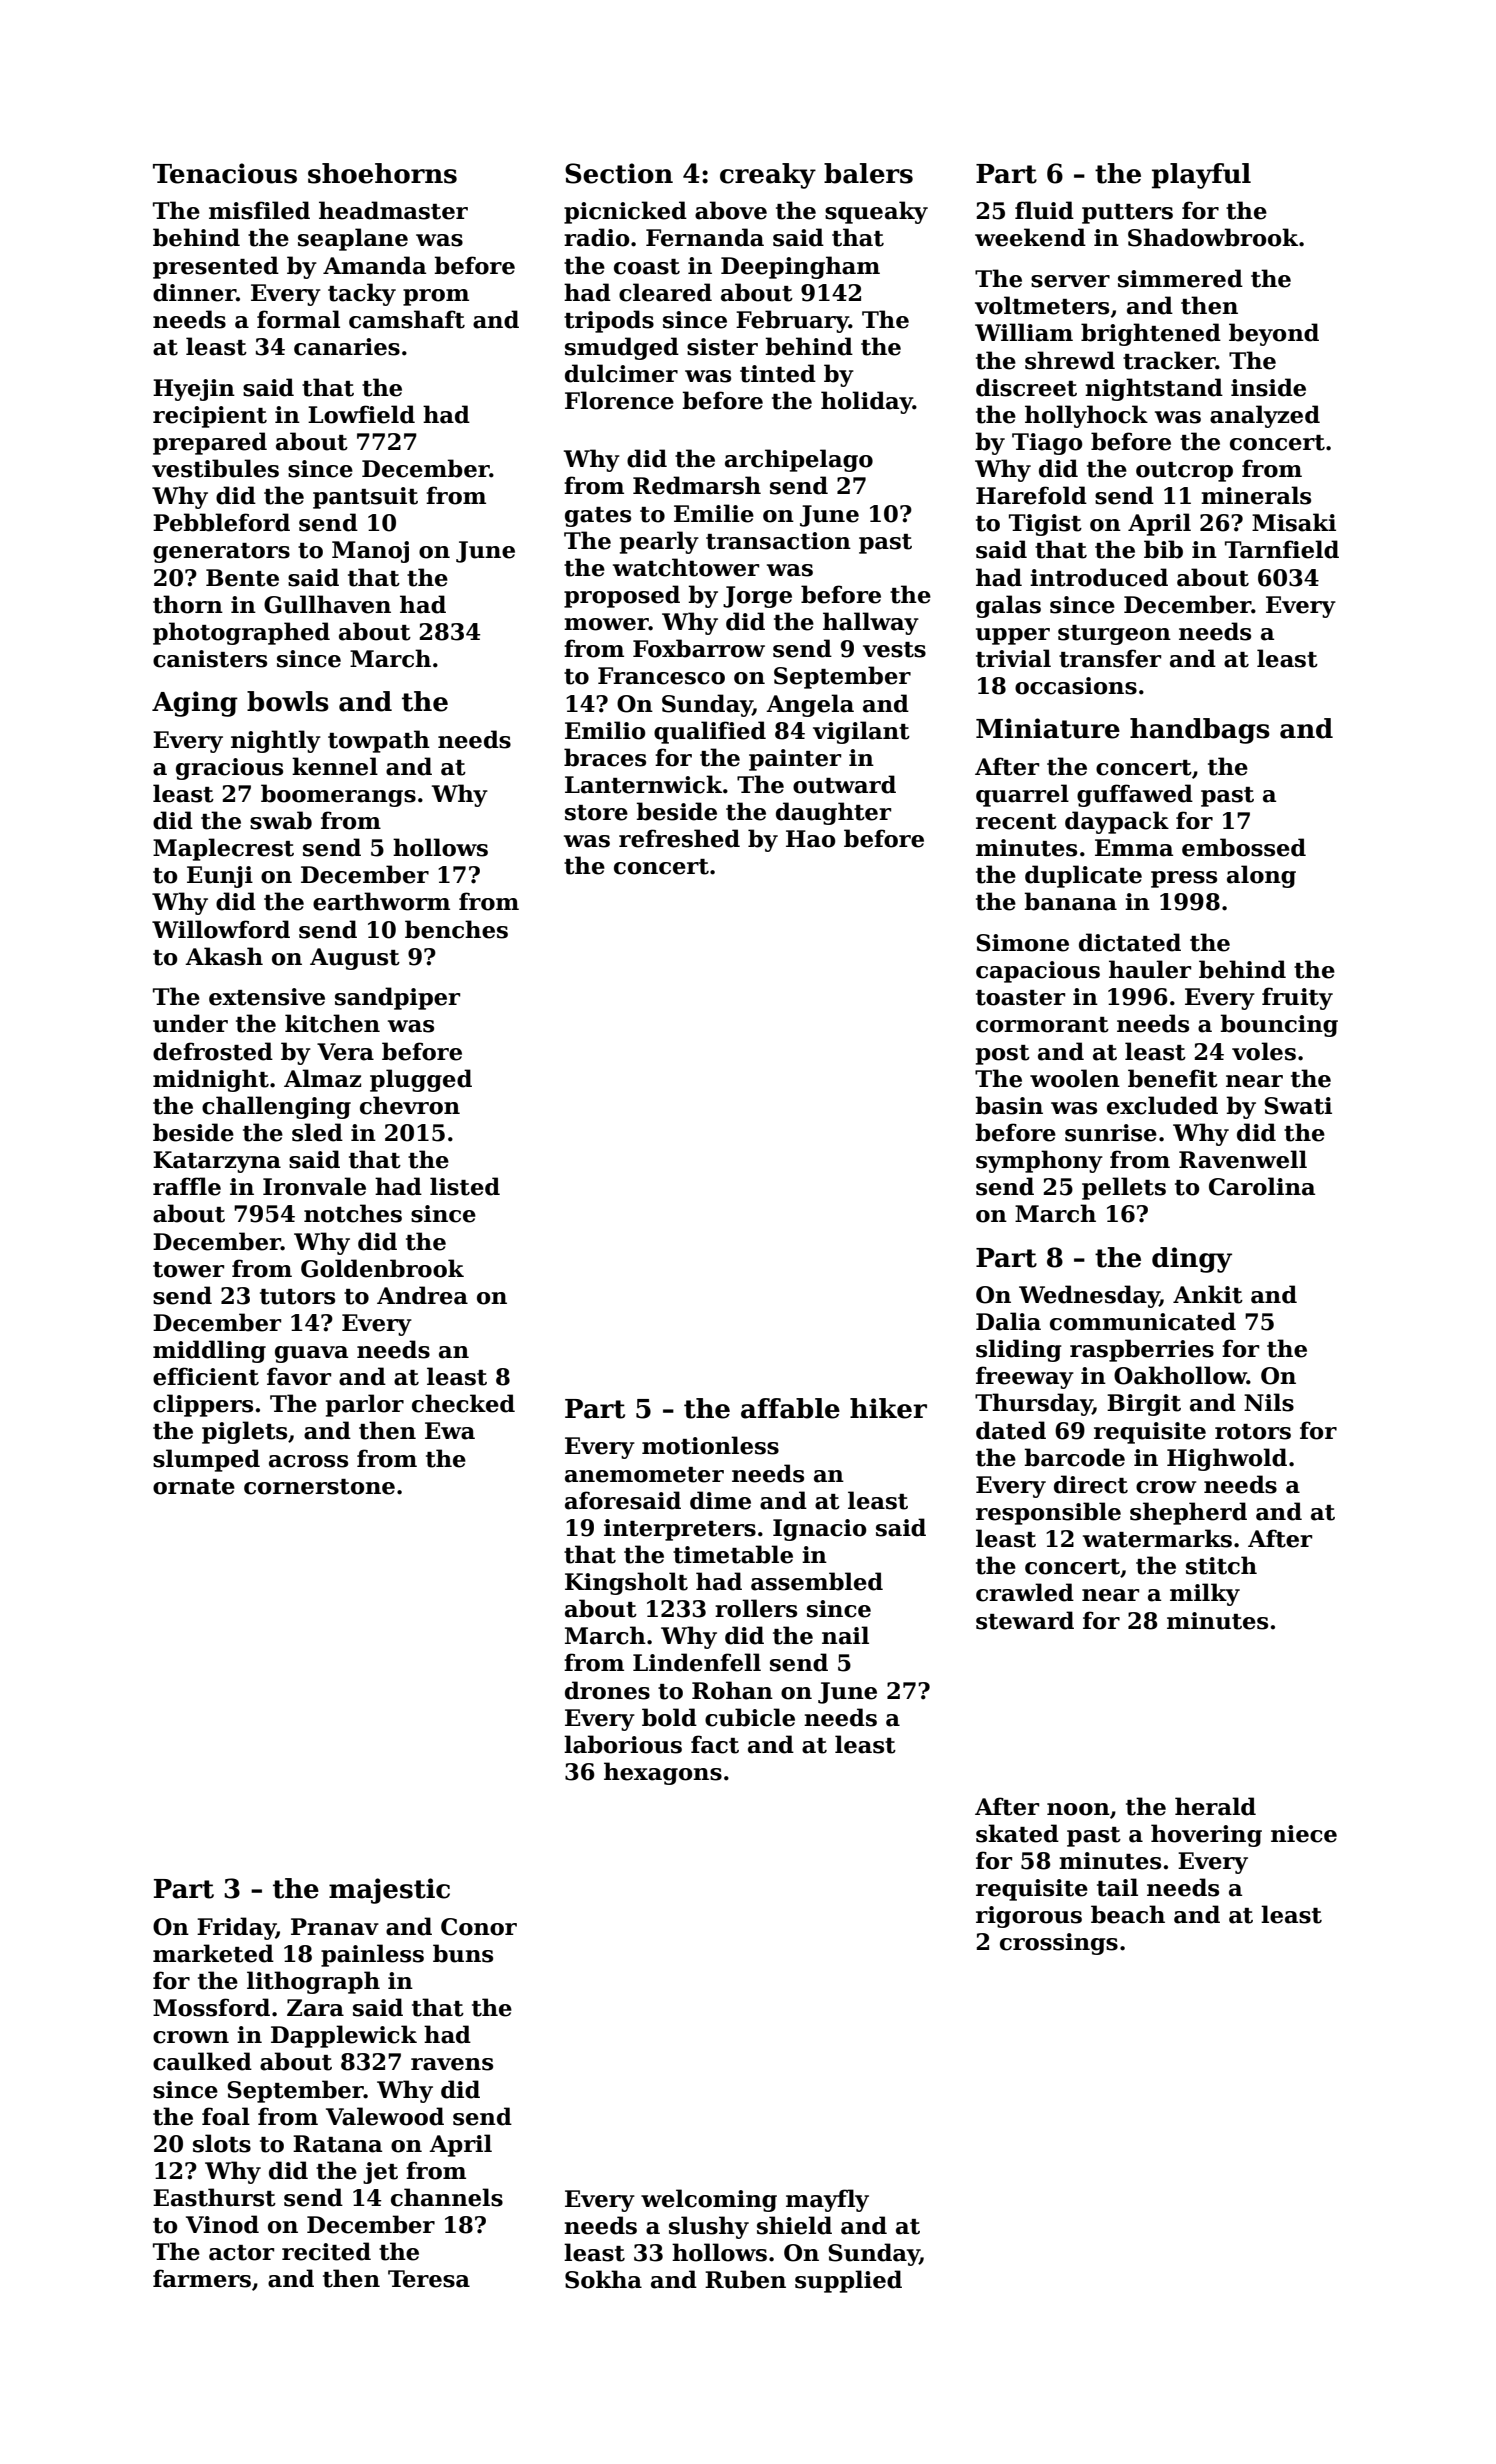  I want to click on Eunji, so click(220, 877).
